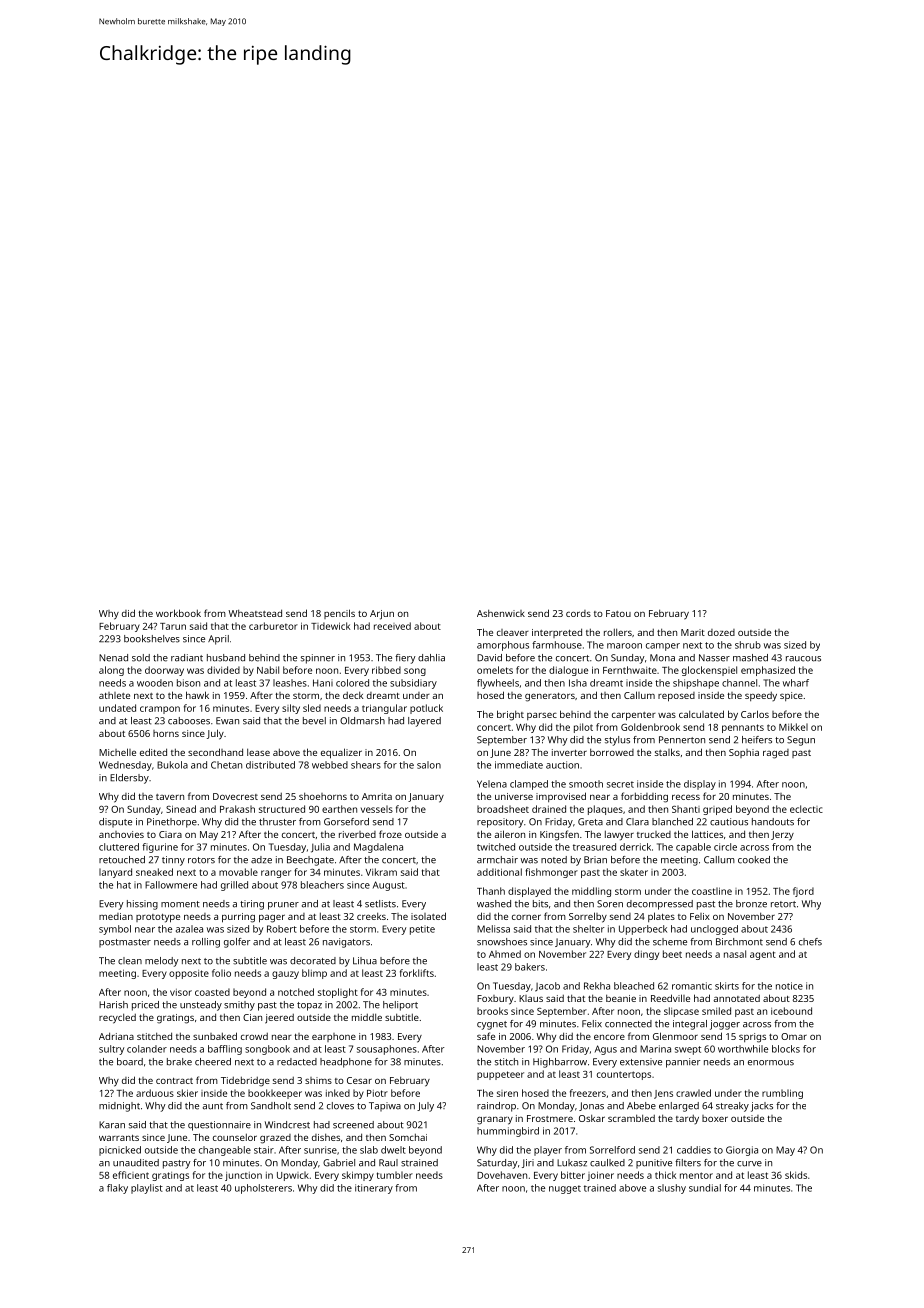 The image size is (924, 1308). What do you see at coordinates (712, 891) in the document?
I see `coastline` at bounding box center [712, 891].
